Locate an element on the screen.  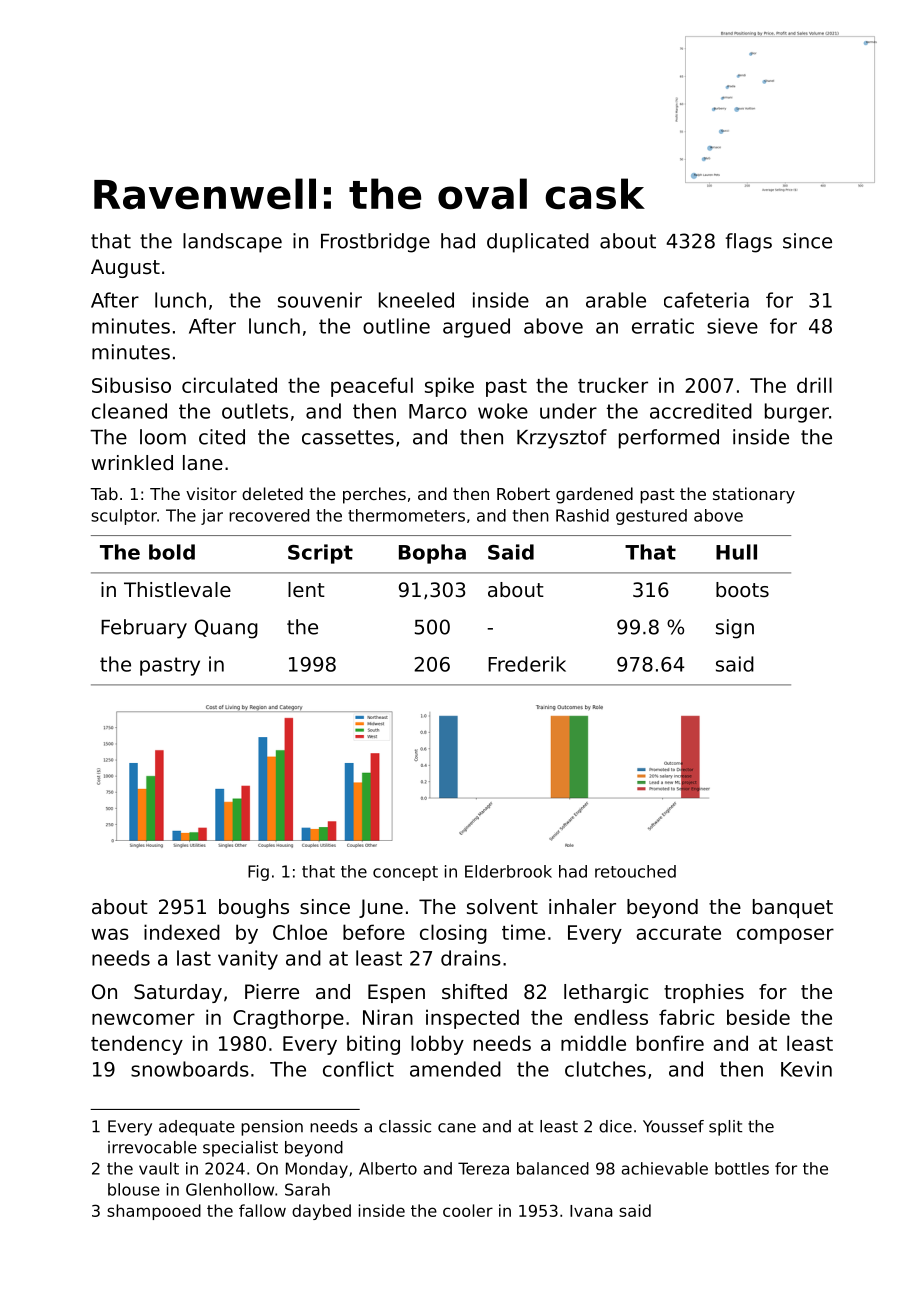
landscape is located at coordinates (232, 243).
